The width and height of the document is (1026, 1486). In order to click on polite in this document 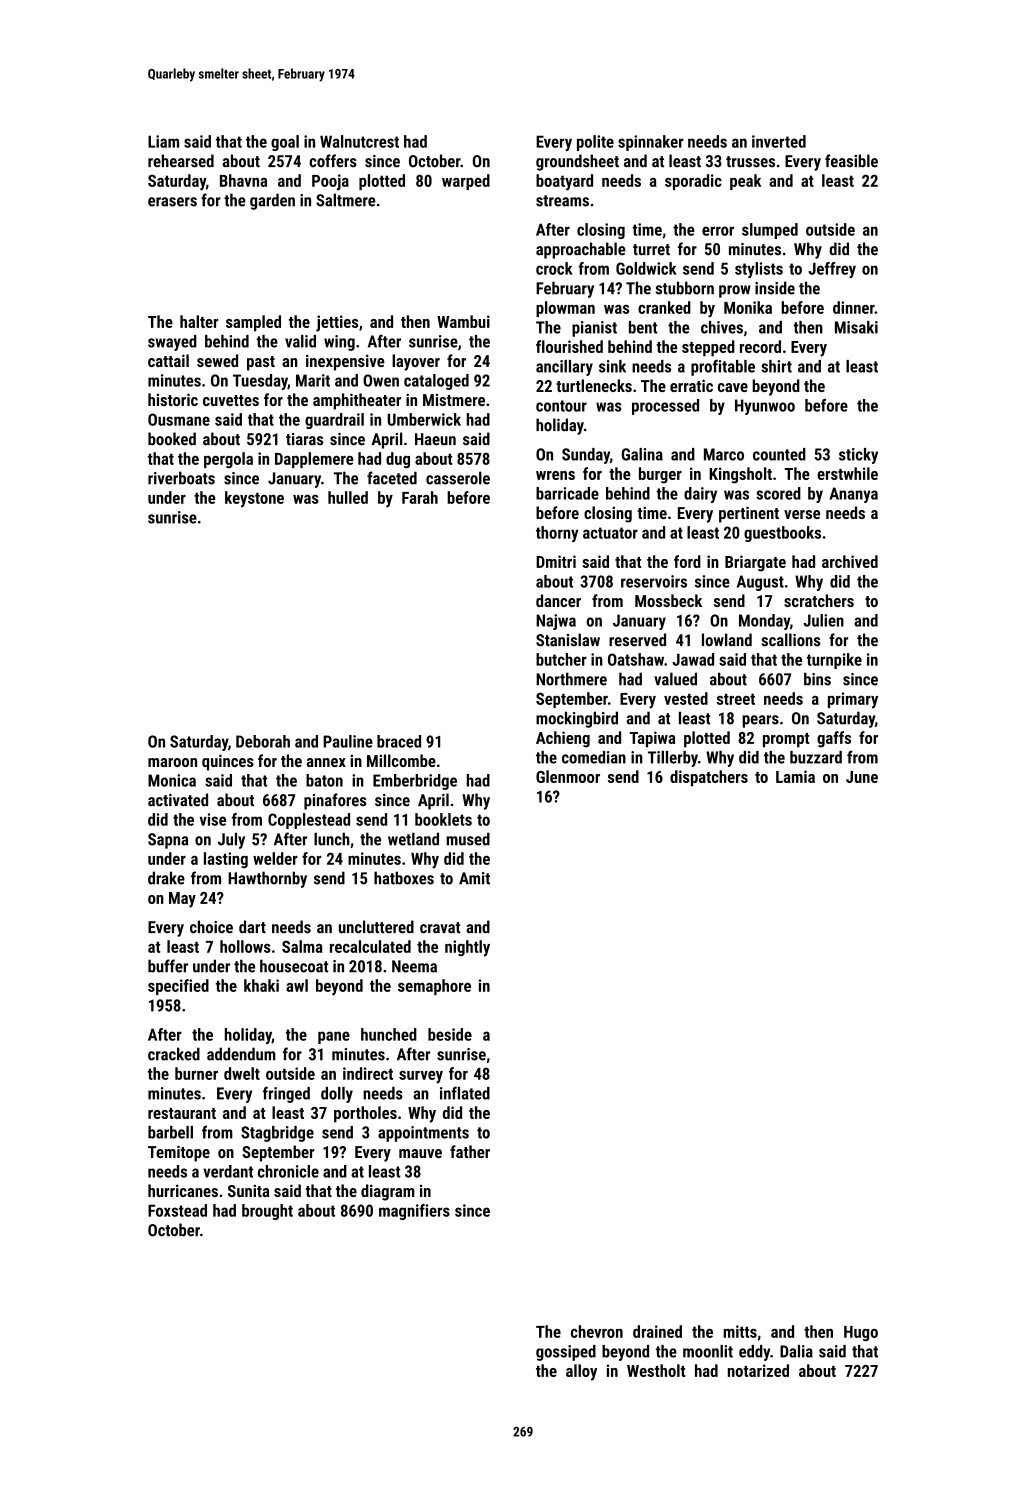, I will do `click(595, 143)`.
